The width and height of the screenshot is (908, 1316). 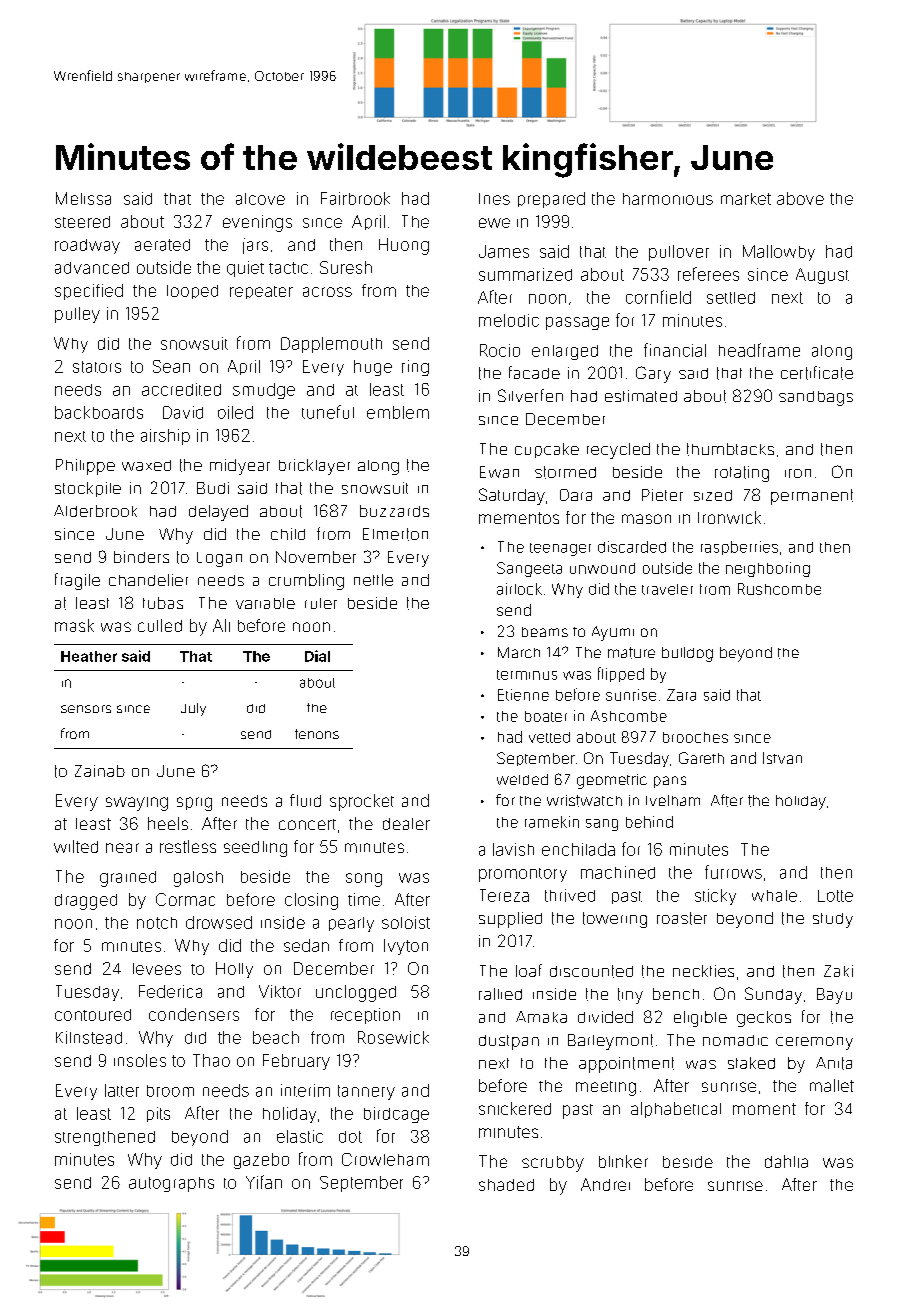 I want to click on Mallowby, so click(x=779, y=253).
